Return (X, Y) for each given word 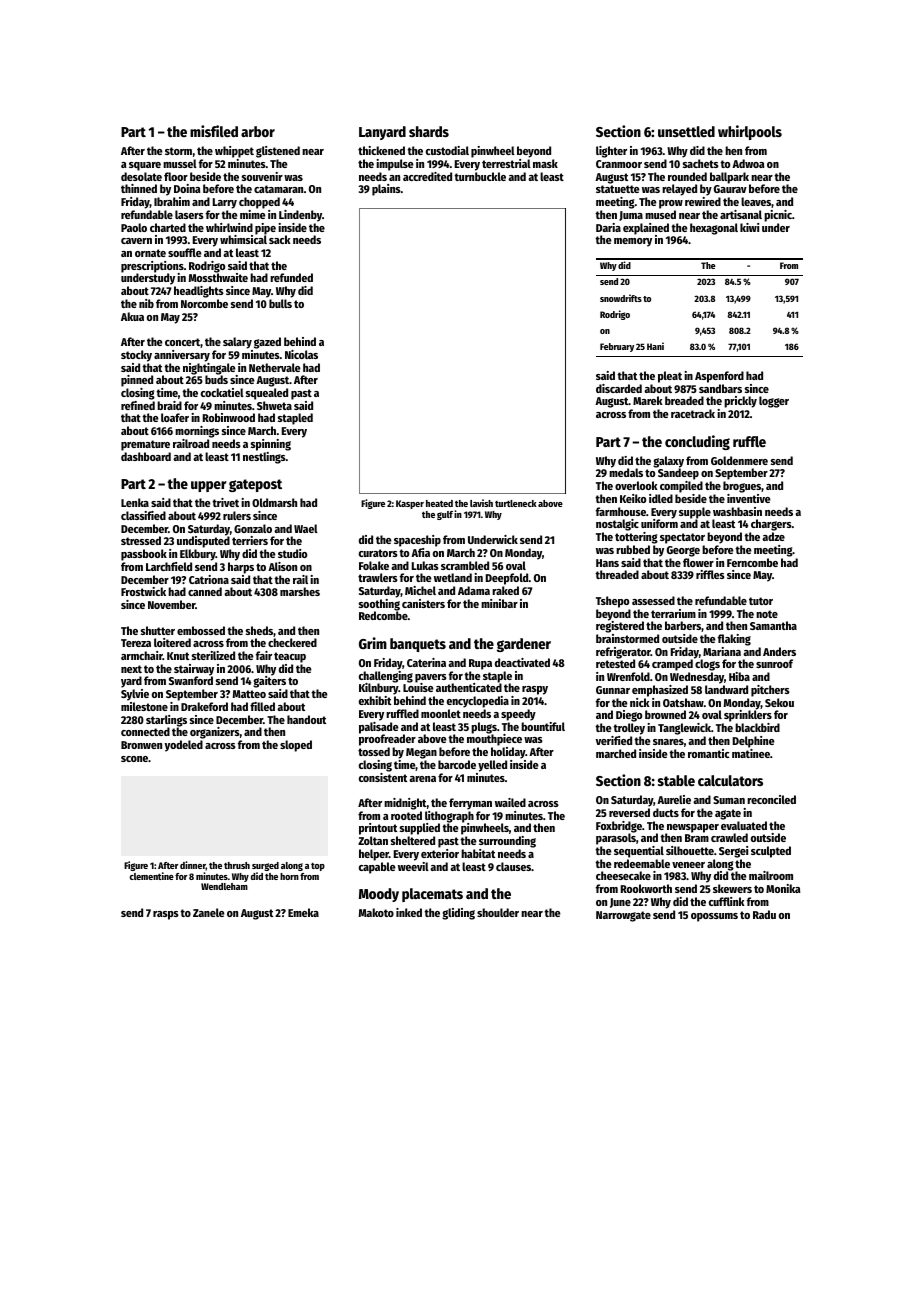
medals (626, 473)
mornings (197, 432)
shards (429, 131)
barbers (683, 625)
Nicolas (301, 354)
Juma (631, 216)
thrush (237, 865)
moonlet (441, 713)
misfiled (214, 131)
